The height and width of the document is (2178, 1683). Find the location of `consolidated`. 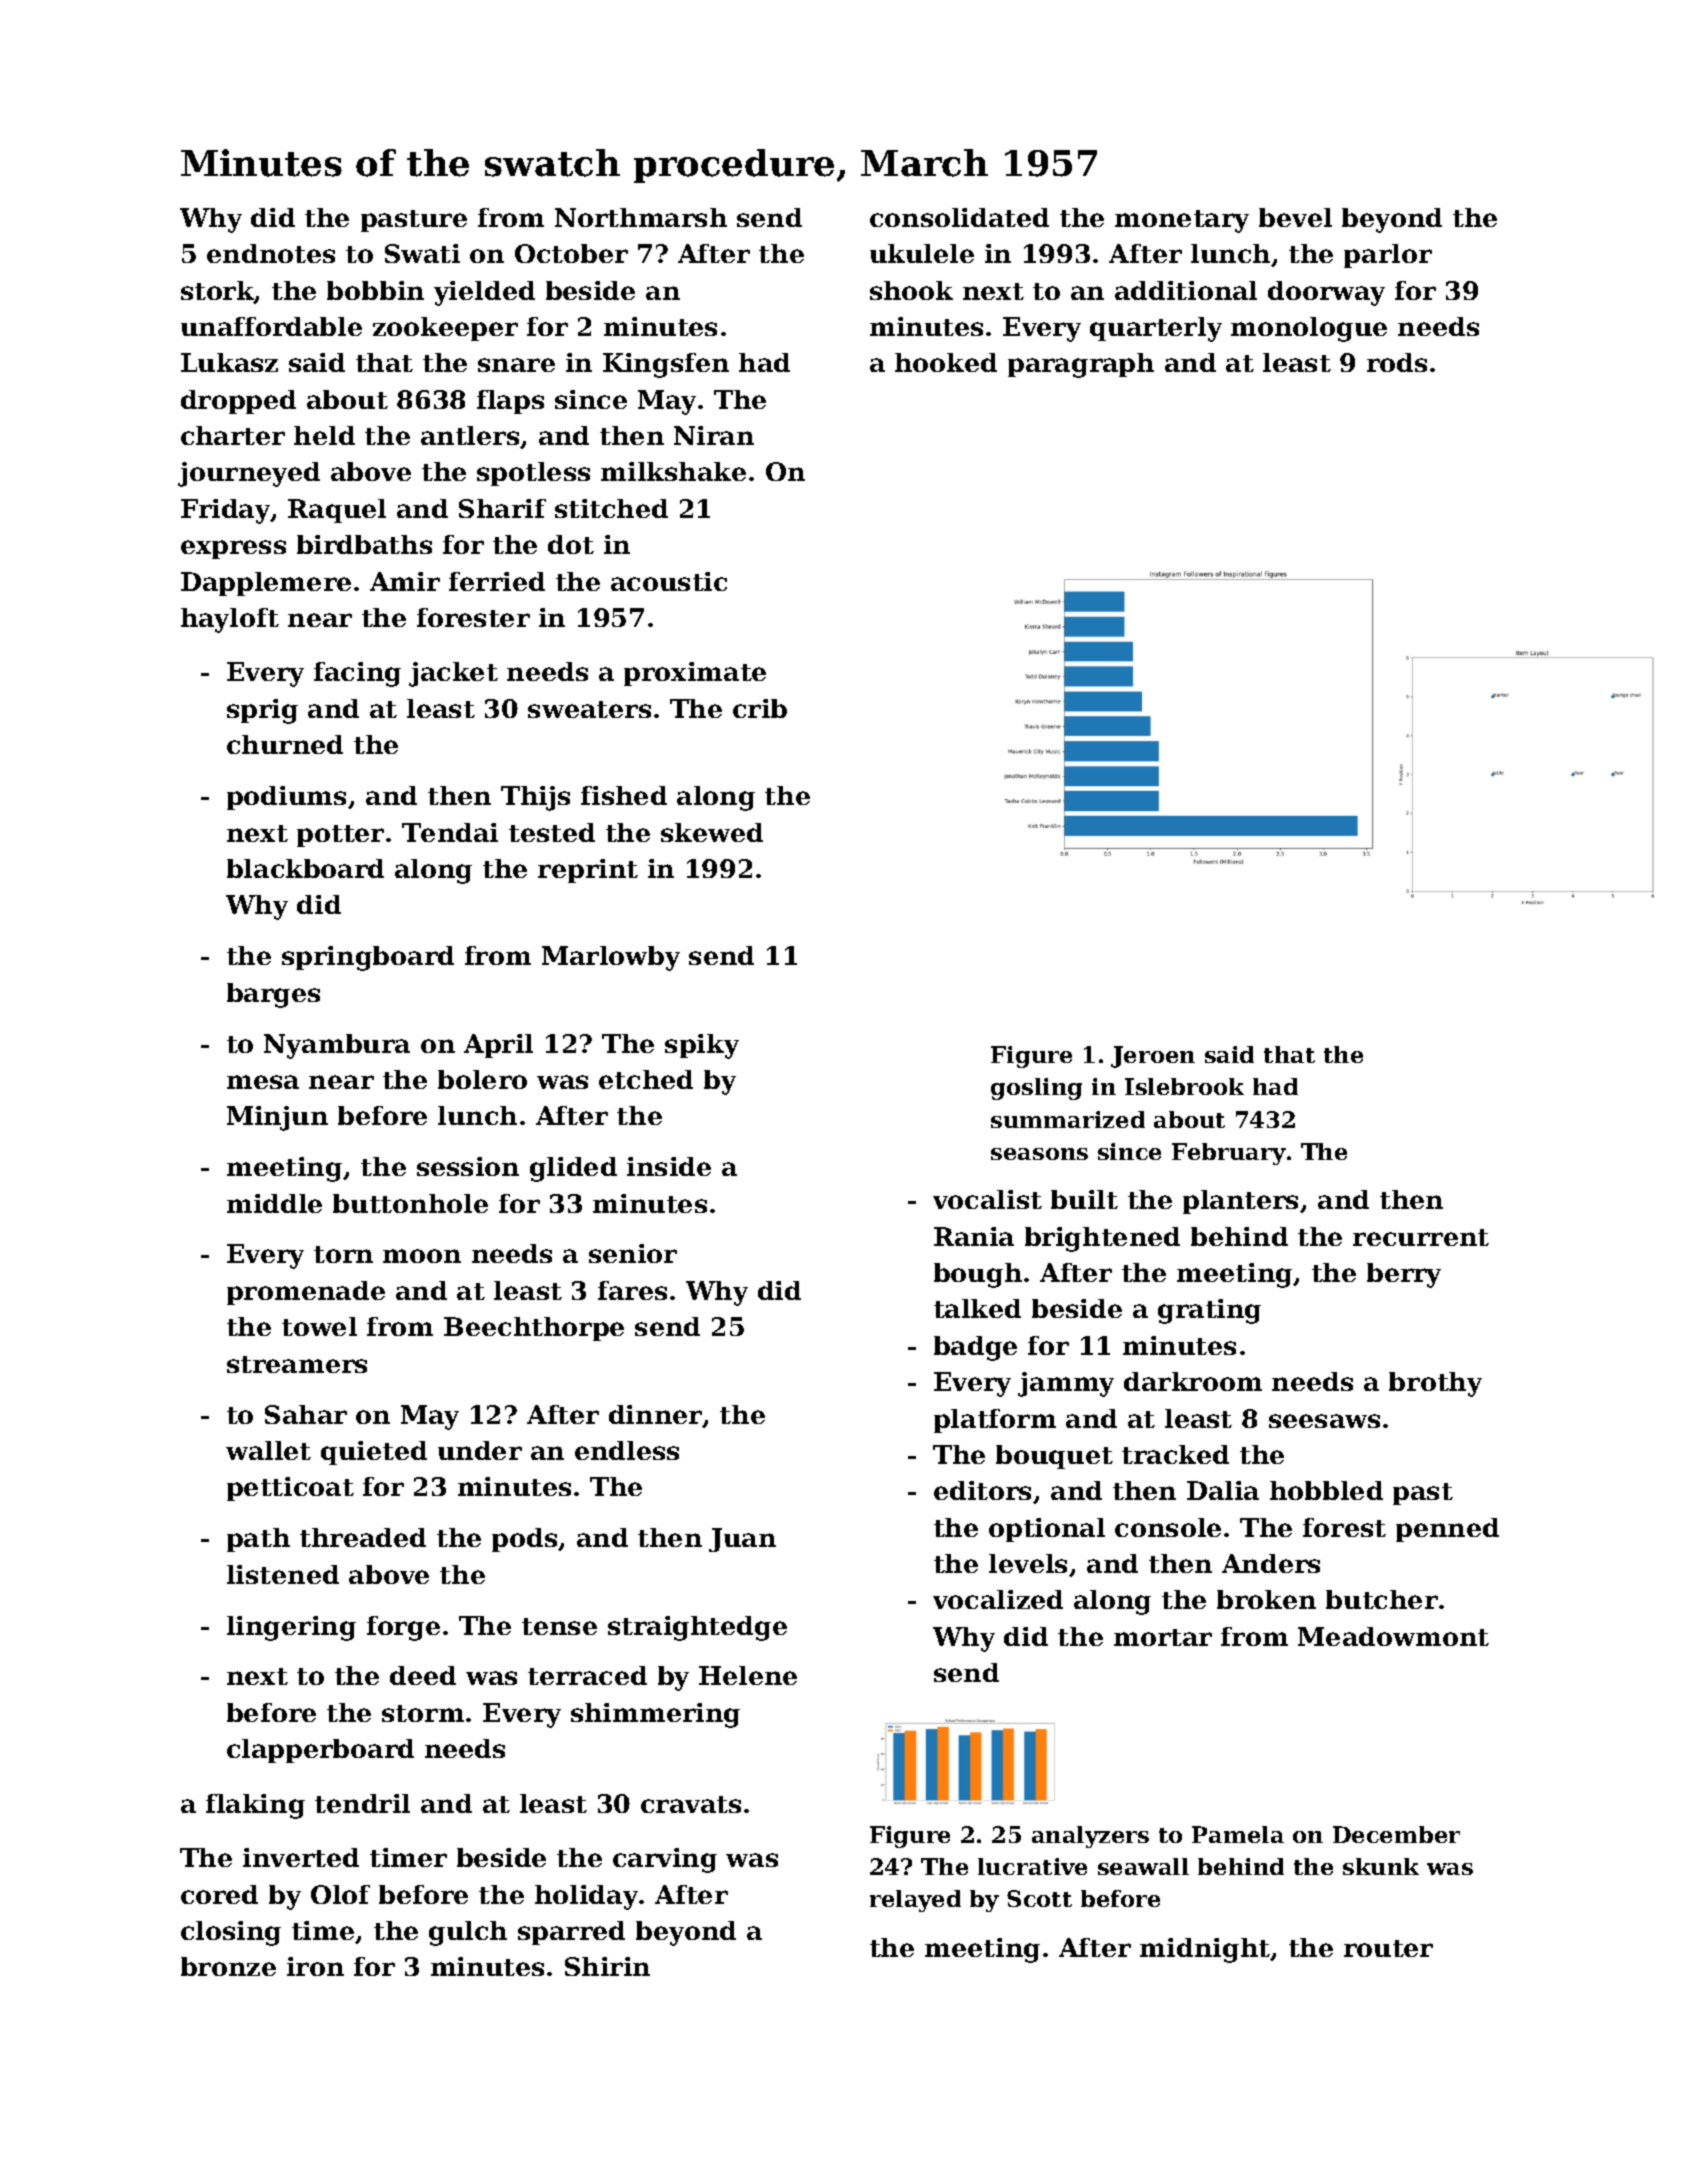

consolidated is located at coordinates (959, 217).
